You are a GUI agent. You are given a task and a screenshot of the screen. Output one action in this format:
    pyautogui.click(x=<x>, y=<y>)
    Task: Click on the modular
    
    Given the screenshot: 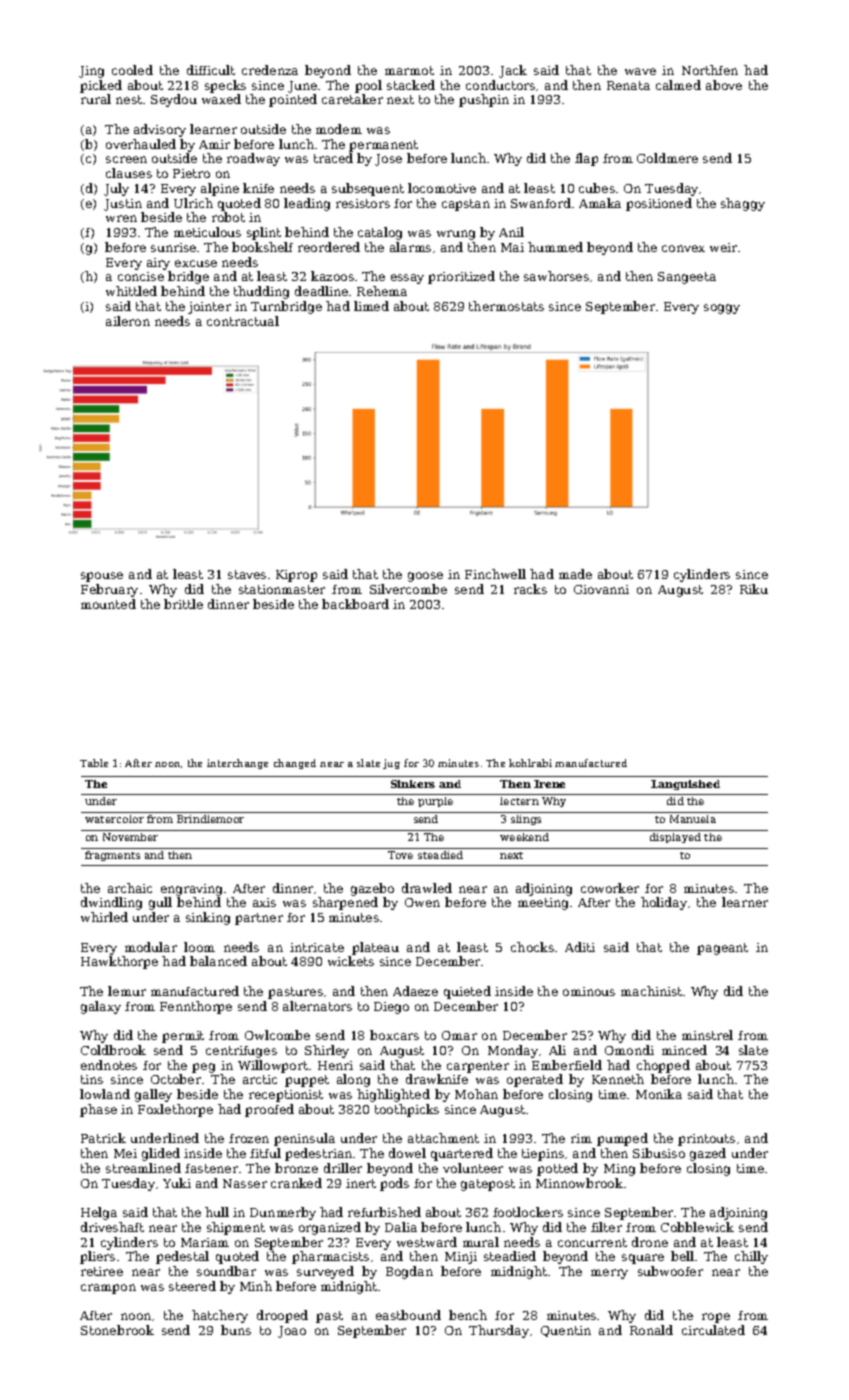 What is the action you would take?
    pyautogui.click(x=151, y=947)
